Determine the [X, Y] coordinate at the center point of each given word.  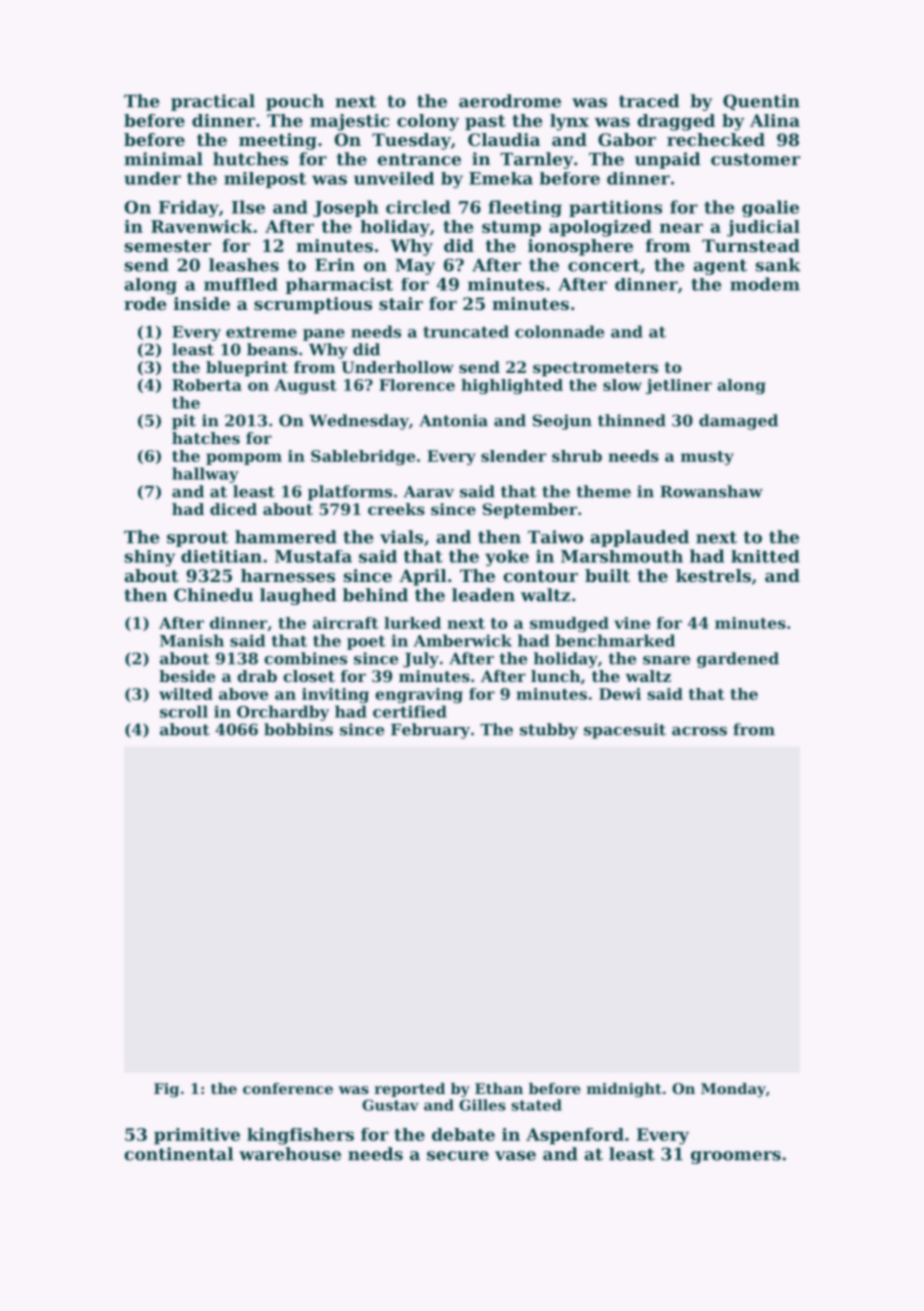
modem [765, 284]
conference [288, 1088]
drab [257, 676]
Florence [417, 385]
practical [213, 102]
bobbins [298, 729]
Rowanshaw [711, 491]
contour [540, 576]
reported [410, 1090]
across [699, 731]
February [430, 731]
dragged [676, 122]
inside [202, 303]
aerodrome [510, 101]
